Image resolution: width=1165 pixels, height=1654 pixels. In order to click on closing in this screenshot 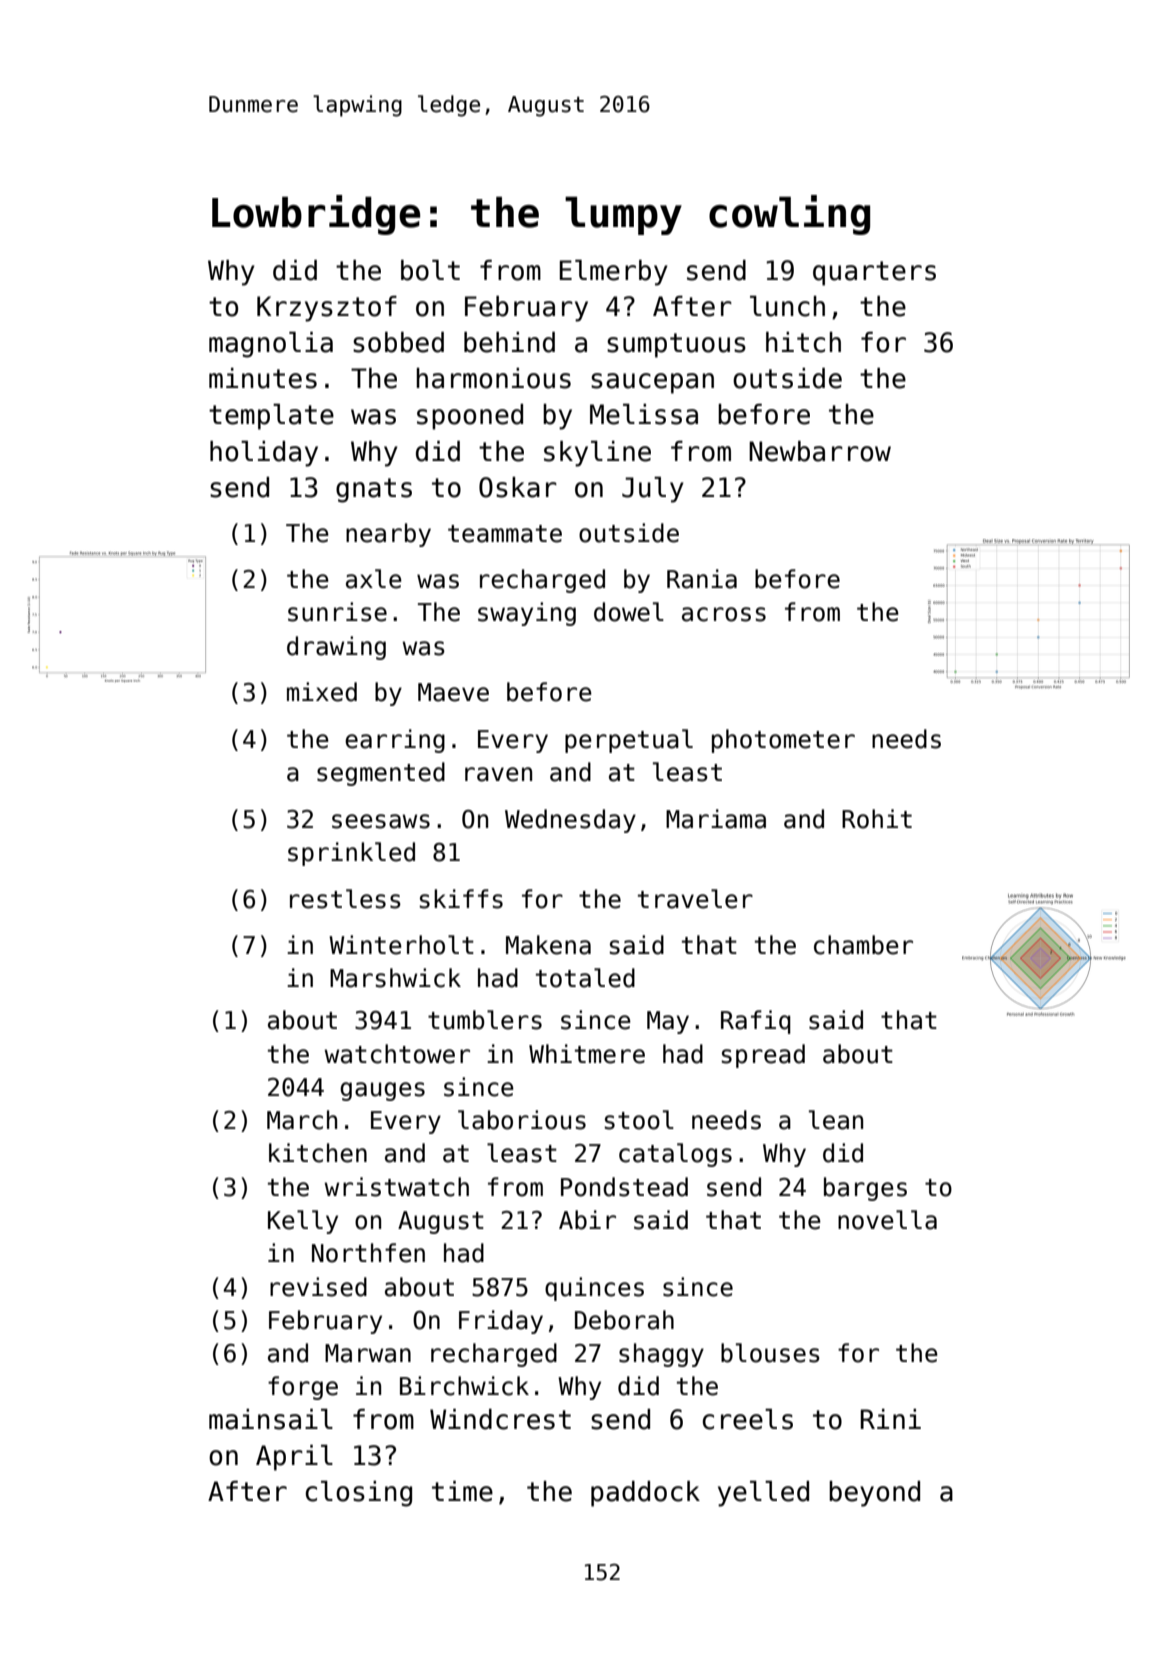, I will do `click(359, 1494)`.
